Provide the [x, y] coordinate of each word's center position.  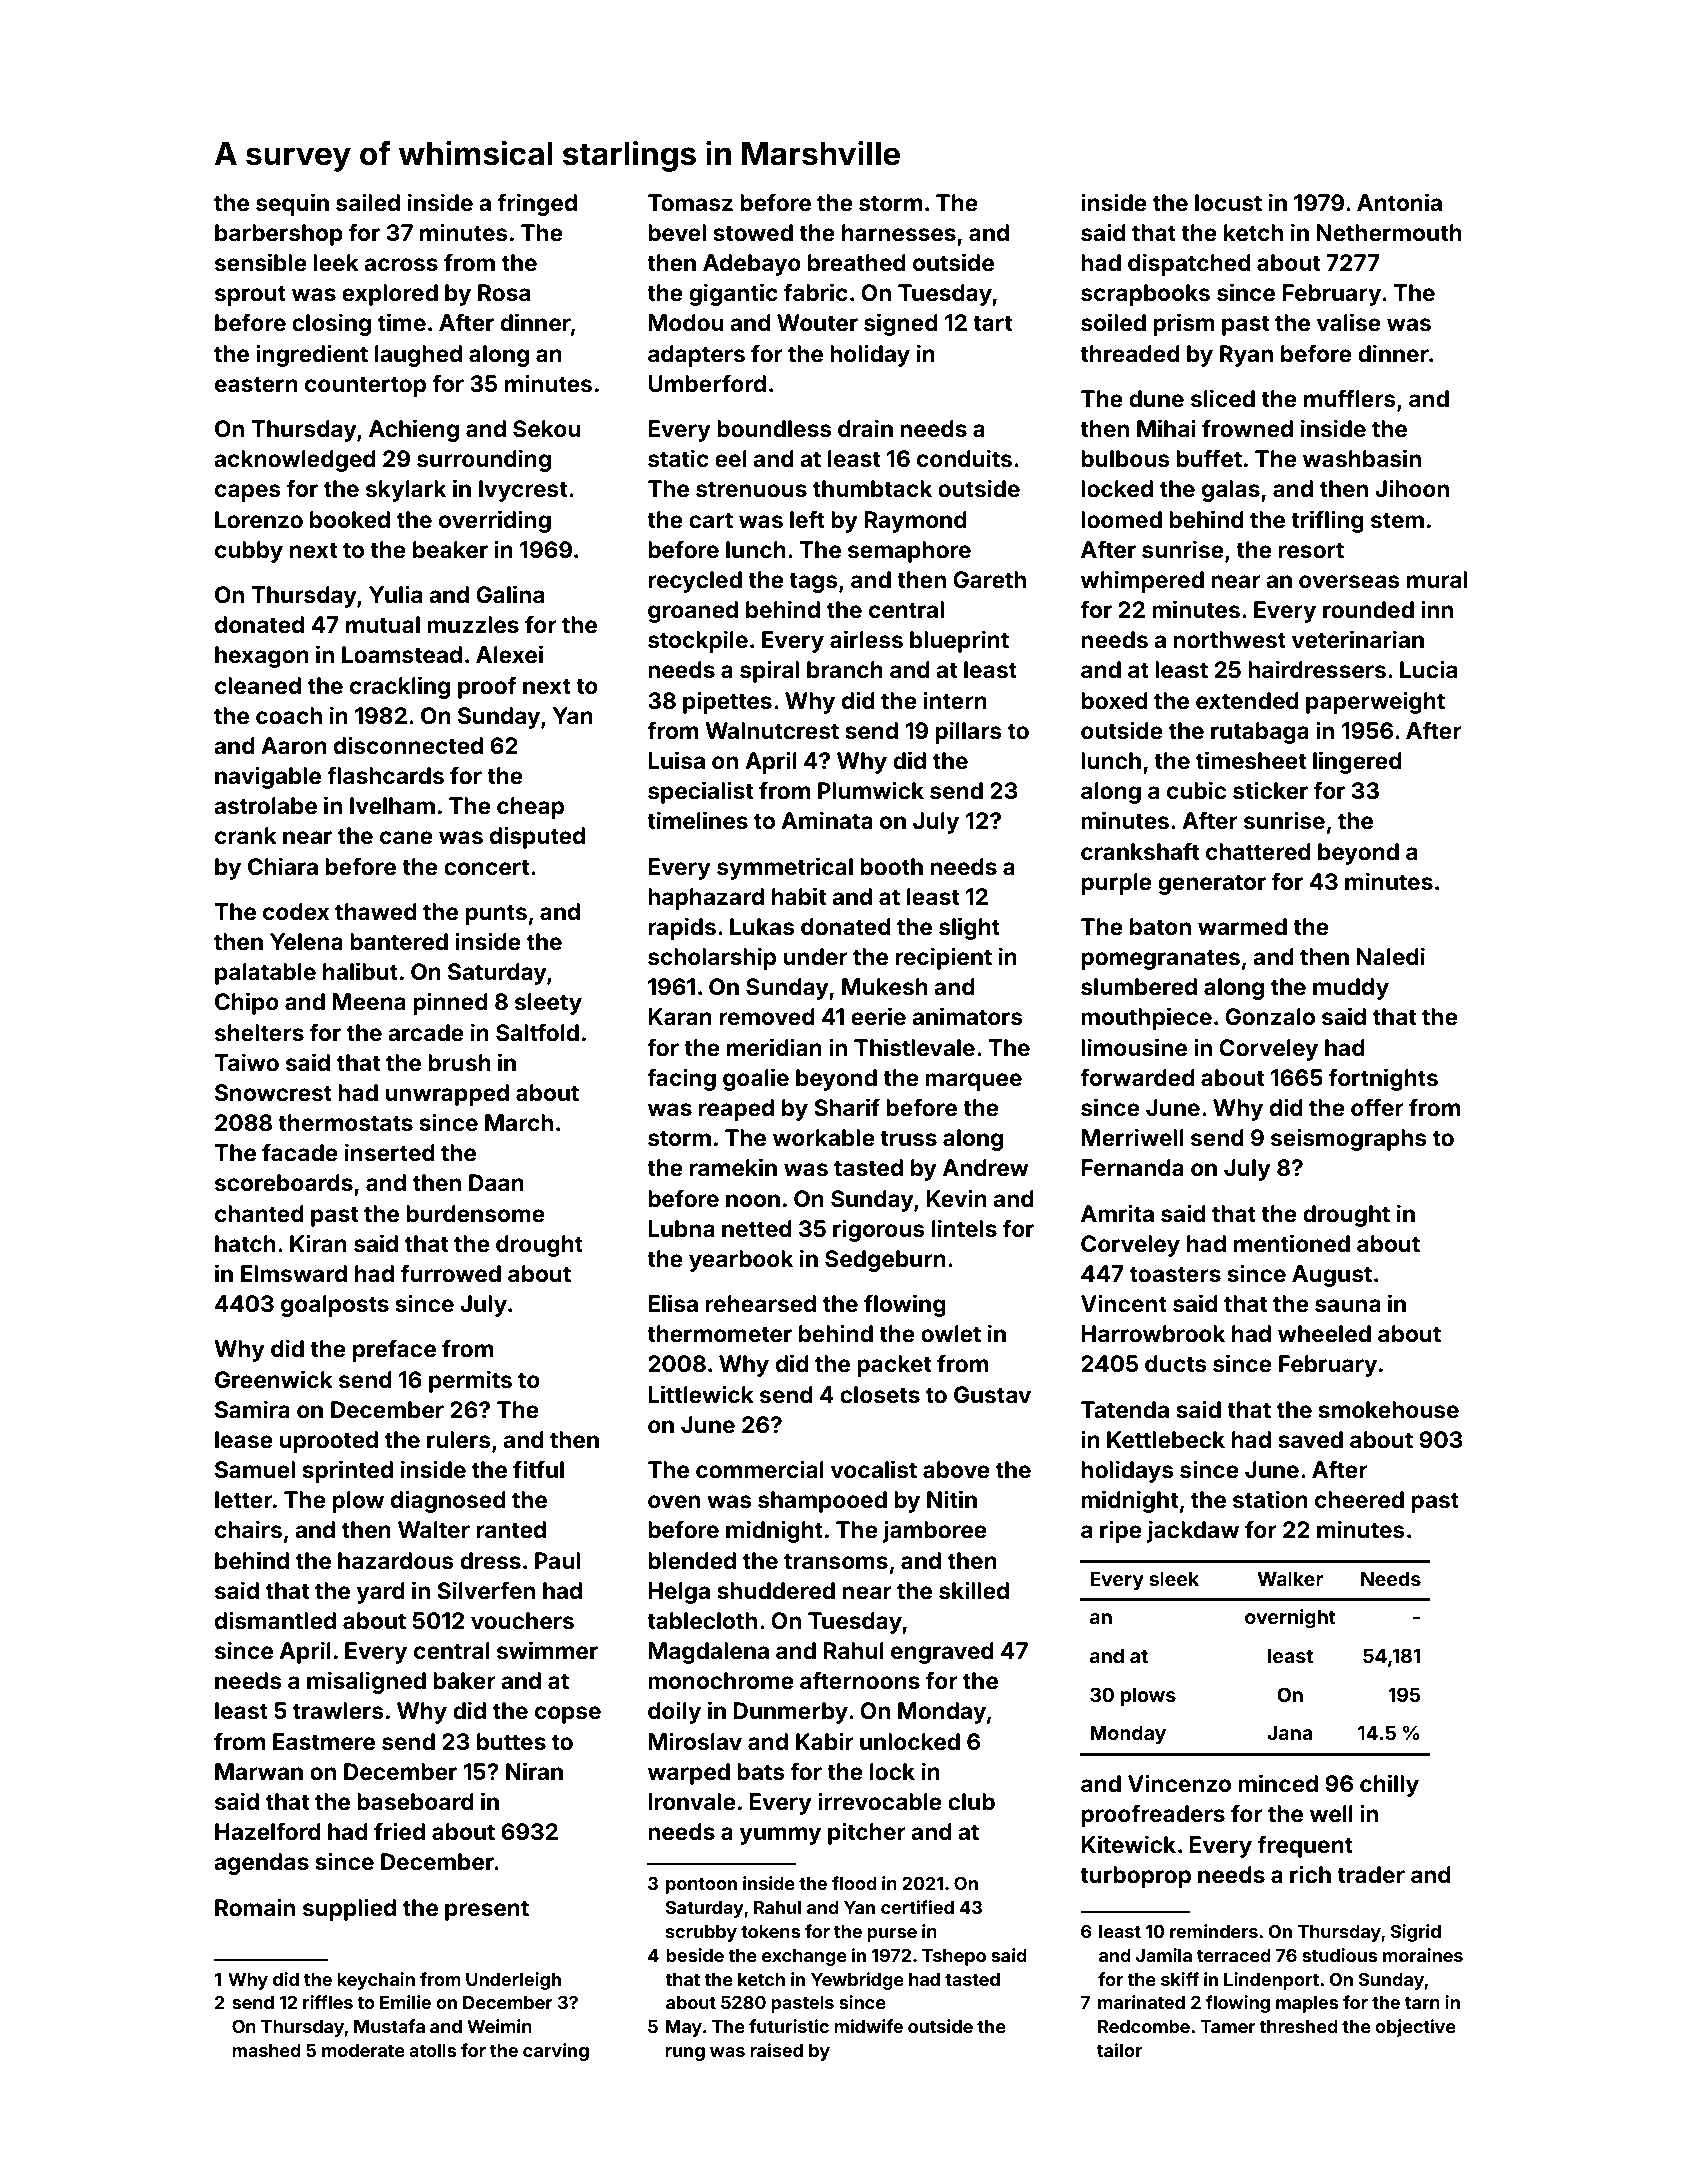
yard [381, 1593]
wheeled [1324, 1334]
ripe [1121, 1531]
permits [470, 1381]
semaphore [909, 552]
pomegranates [1160, 959]
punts [496, 914]
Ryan [1246, 356]
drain [865, 428]
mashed [266, 2050]
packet [894, 1366]
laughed [418, 356]
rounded [1368, 610]
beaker [450, 550]
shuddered [776, 1591]
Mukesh [885, 987]
